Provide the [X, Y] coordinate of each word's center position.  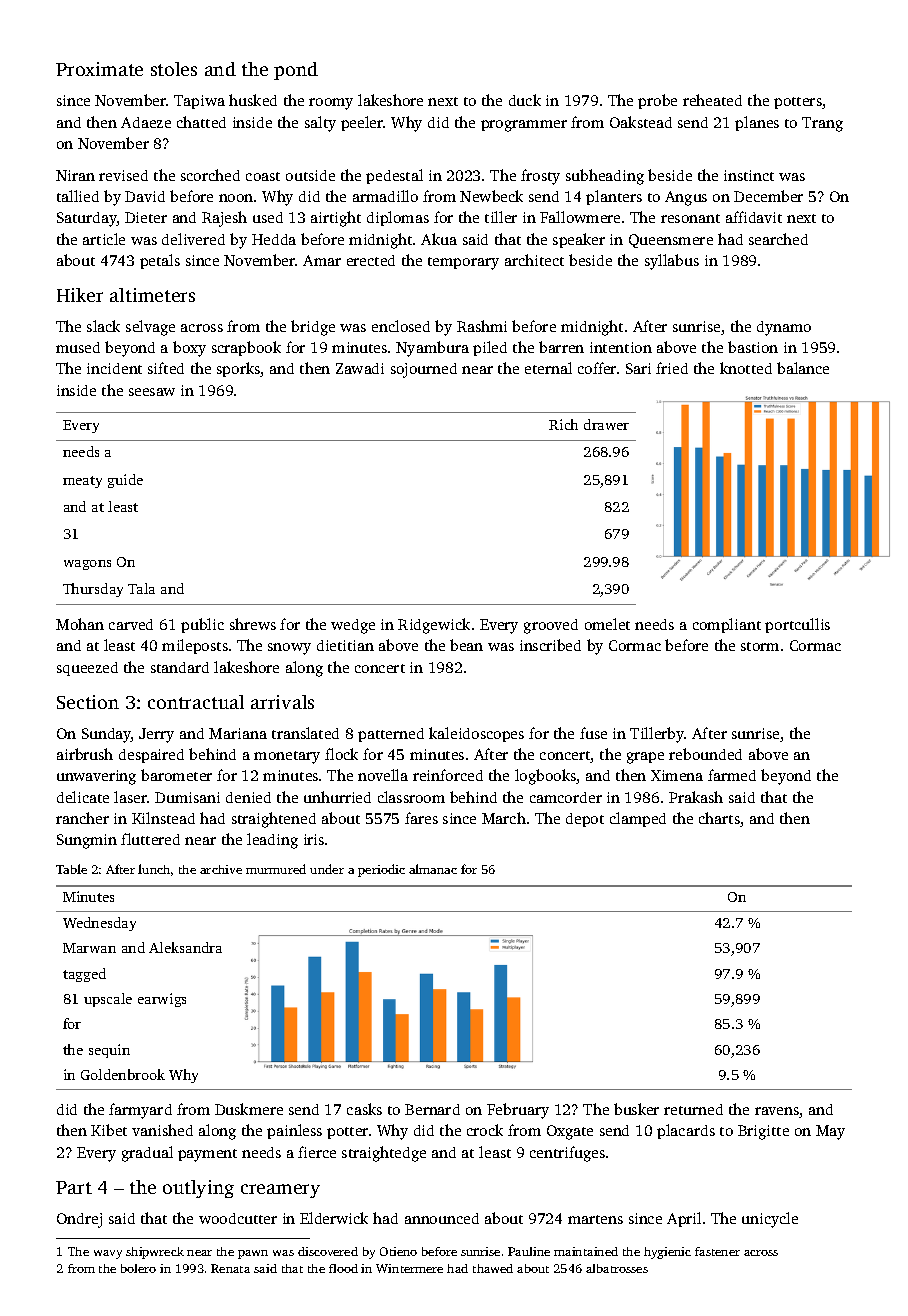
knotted [746, 368]
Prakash [696, 797]
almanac [433, 869]
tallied [78, 196]
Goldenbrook [123, 1074]
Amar [322, 260]
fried [672, 368]
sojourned [424, 370]
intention [621, 347]
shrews [253, 624]
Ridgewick [434, 626]
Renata [230, 1268]
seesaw [152, 392]
